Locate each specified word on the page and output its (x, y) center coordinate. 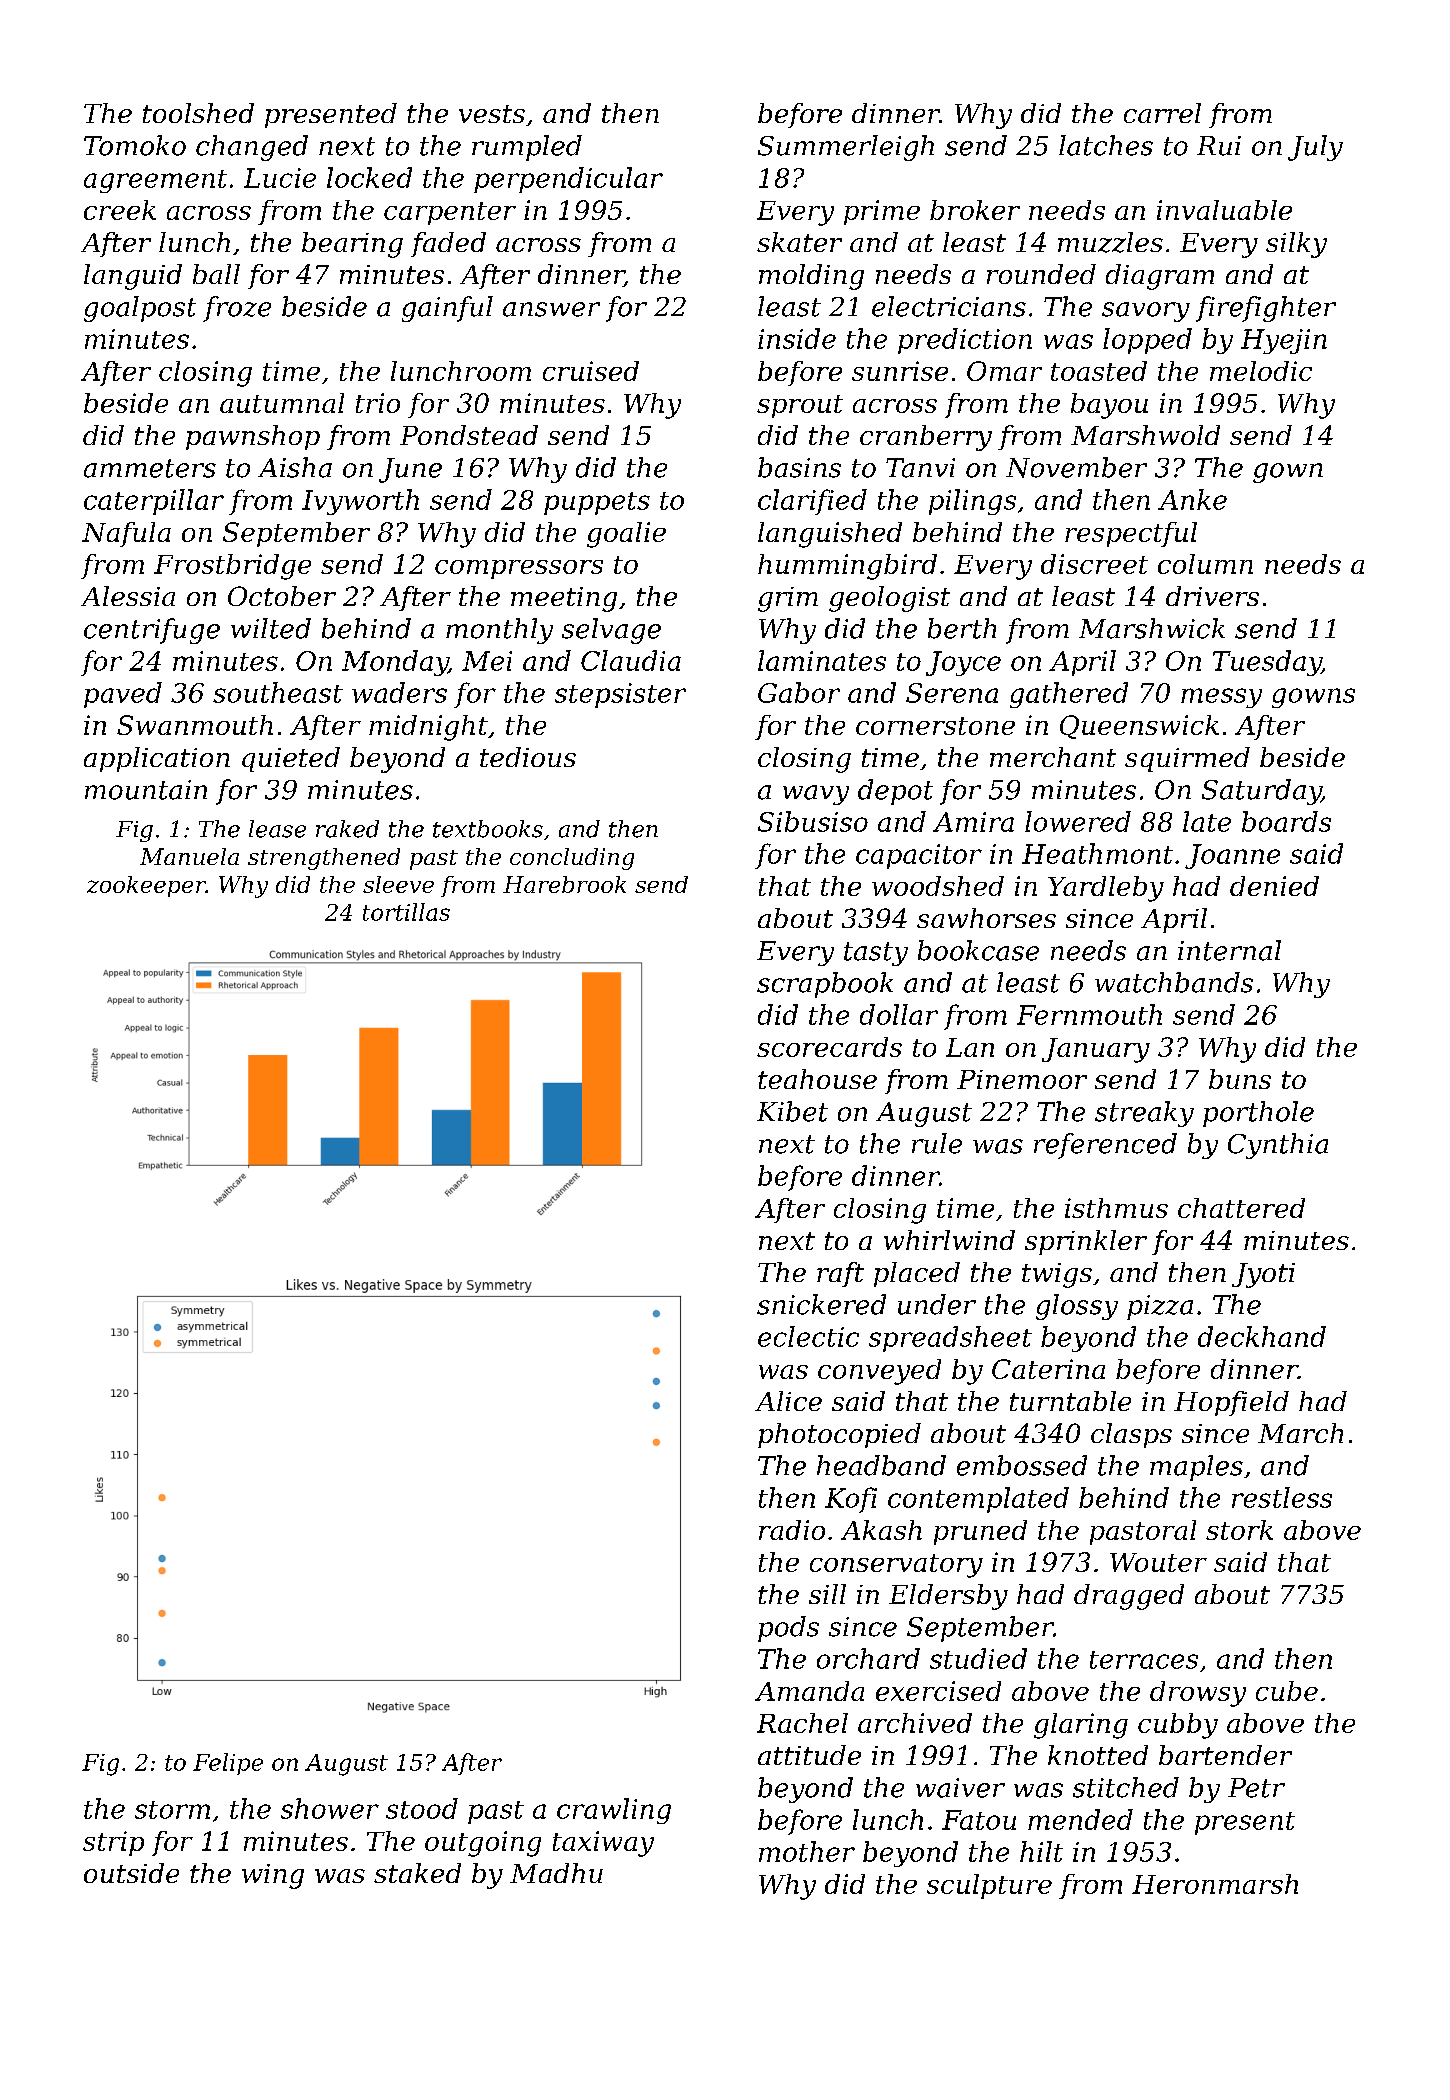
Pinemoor (1022, 1079)
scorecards (829, 1047)
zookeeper (146, 886)
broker (975, 210)
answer (551, 309)
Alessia (128, 596)
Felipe (228, 1764)
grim (788, 599)
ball (216, 274)
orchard (868, 1658)
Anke (1192, 499)
